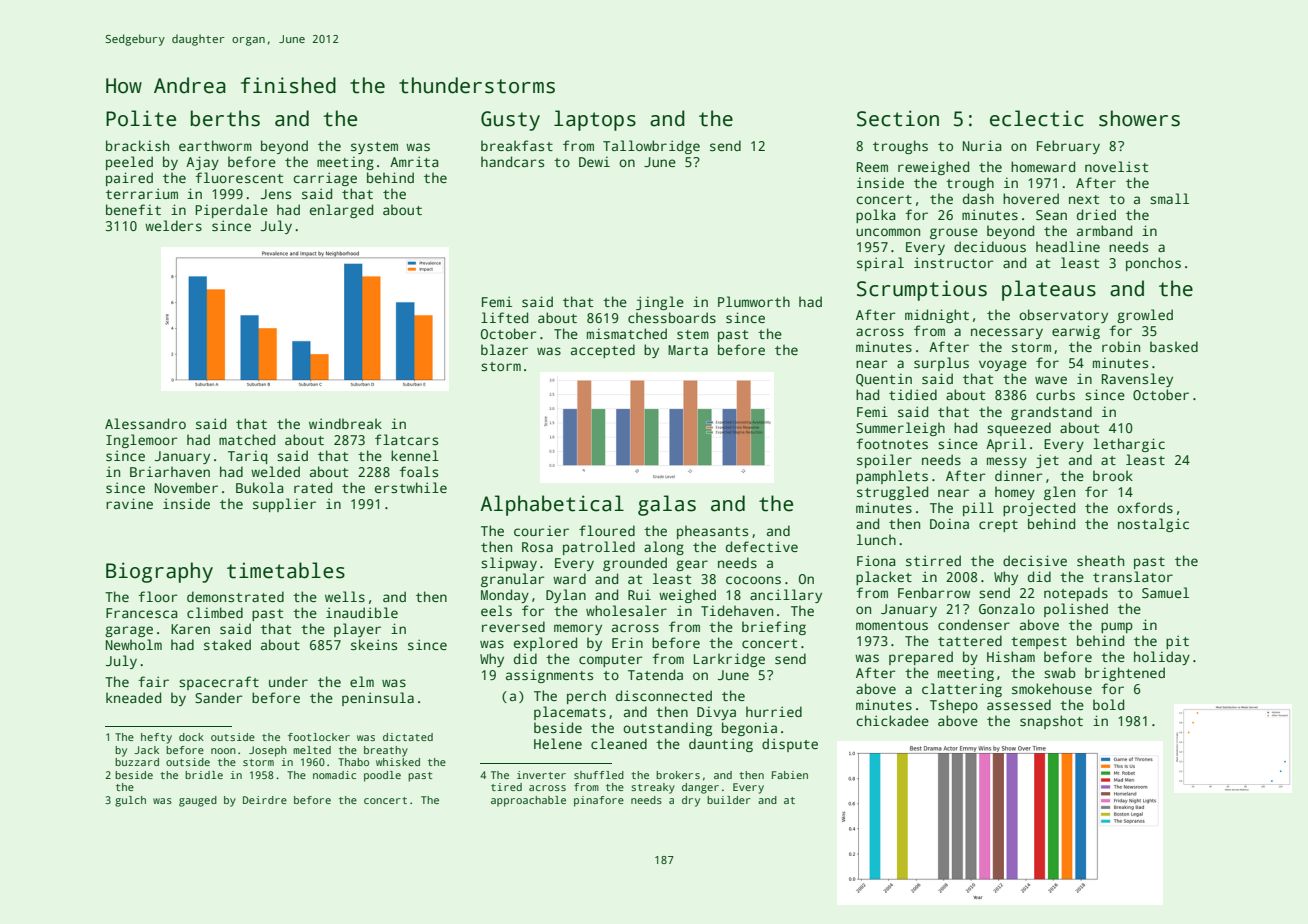 The height and width of the screenshot is (924, 1308). I want to click on Briarhaven, so click(170, 471).
